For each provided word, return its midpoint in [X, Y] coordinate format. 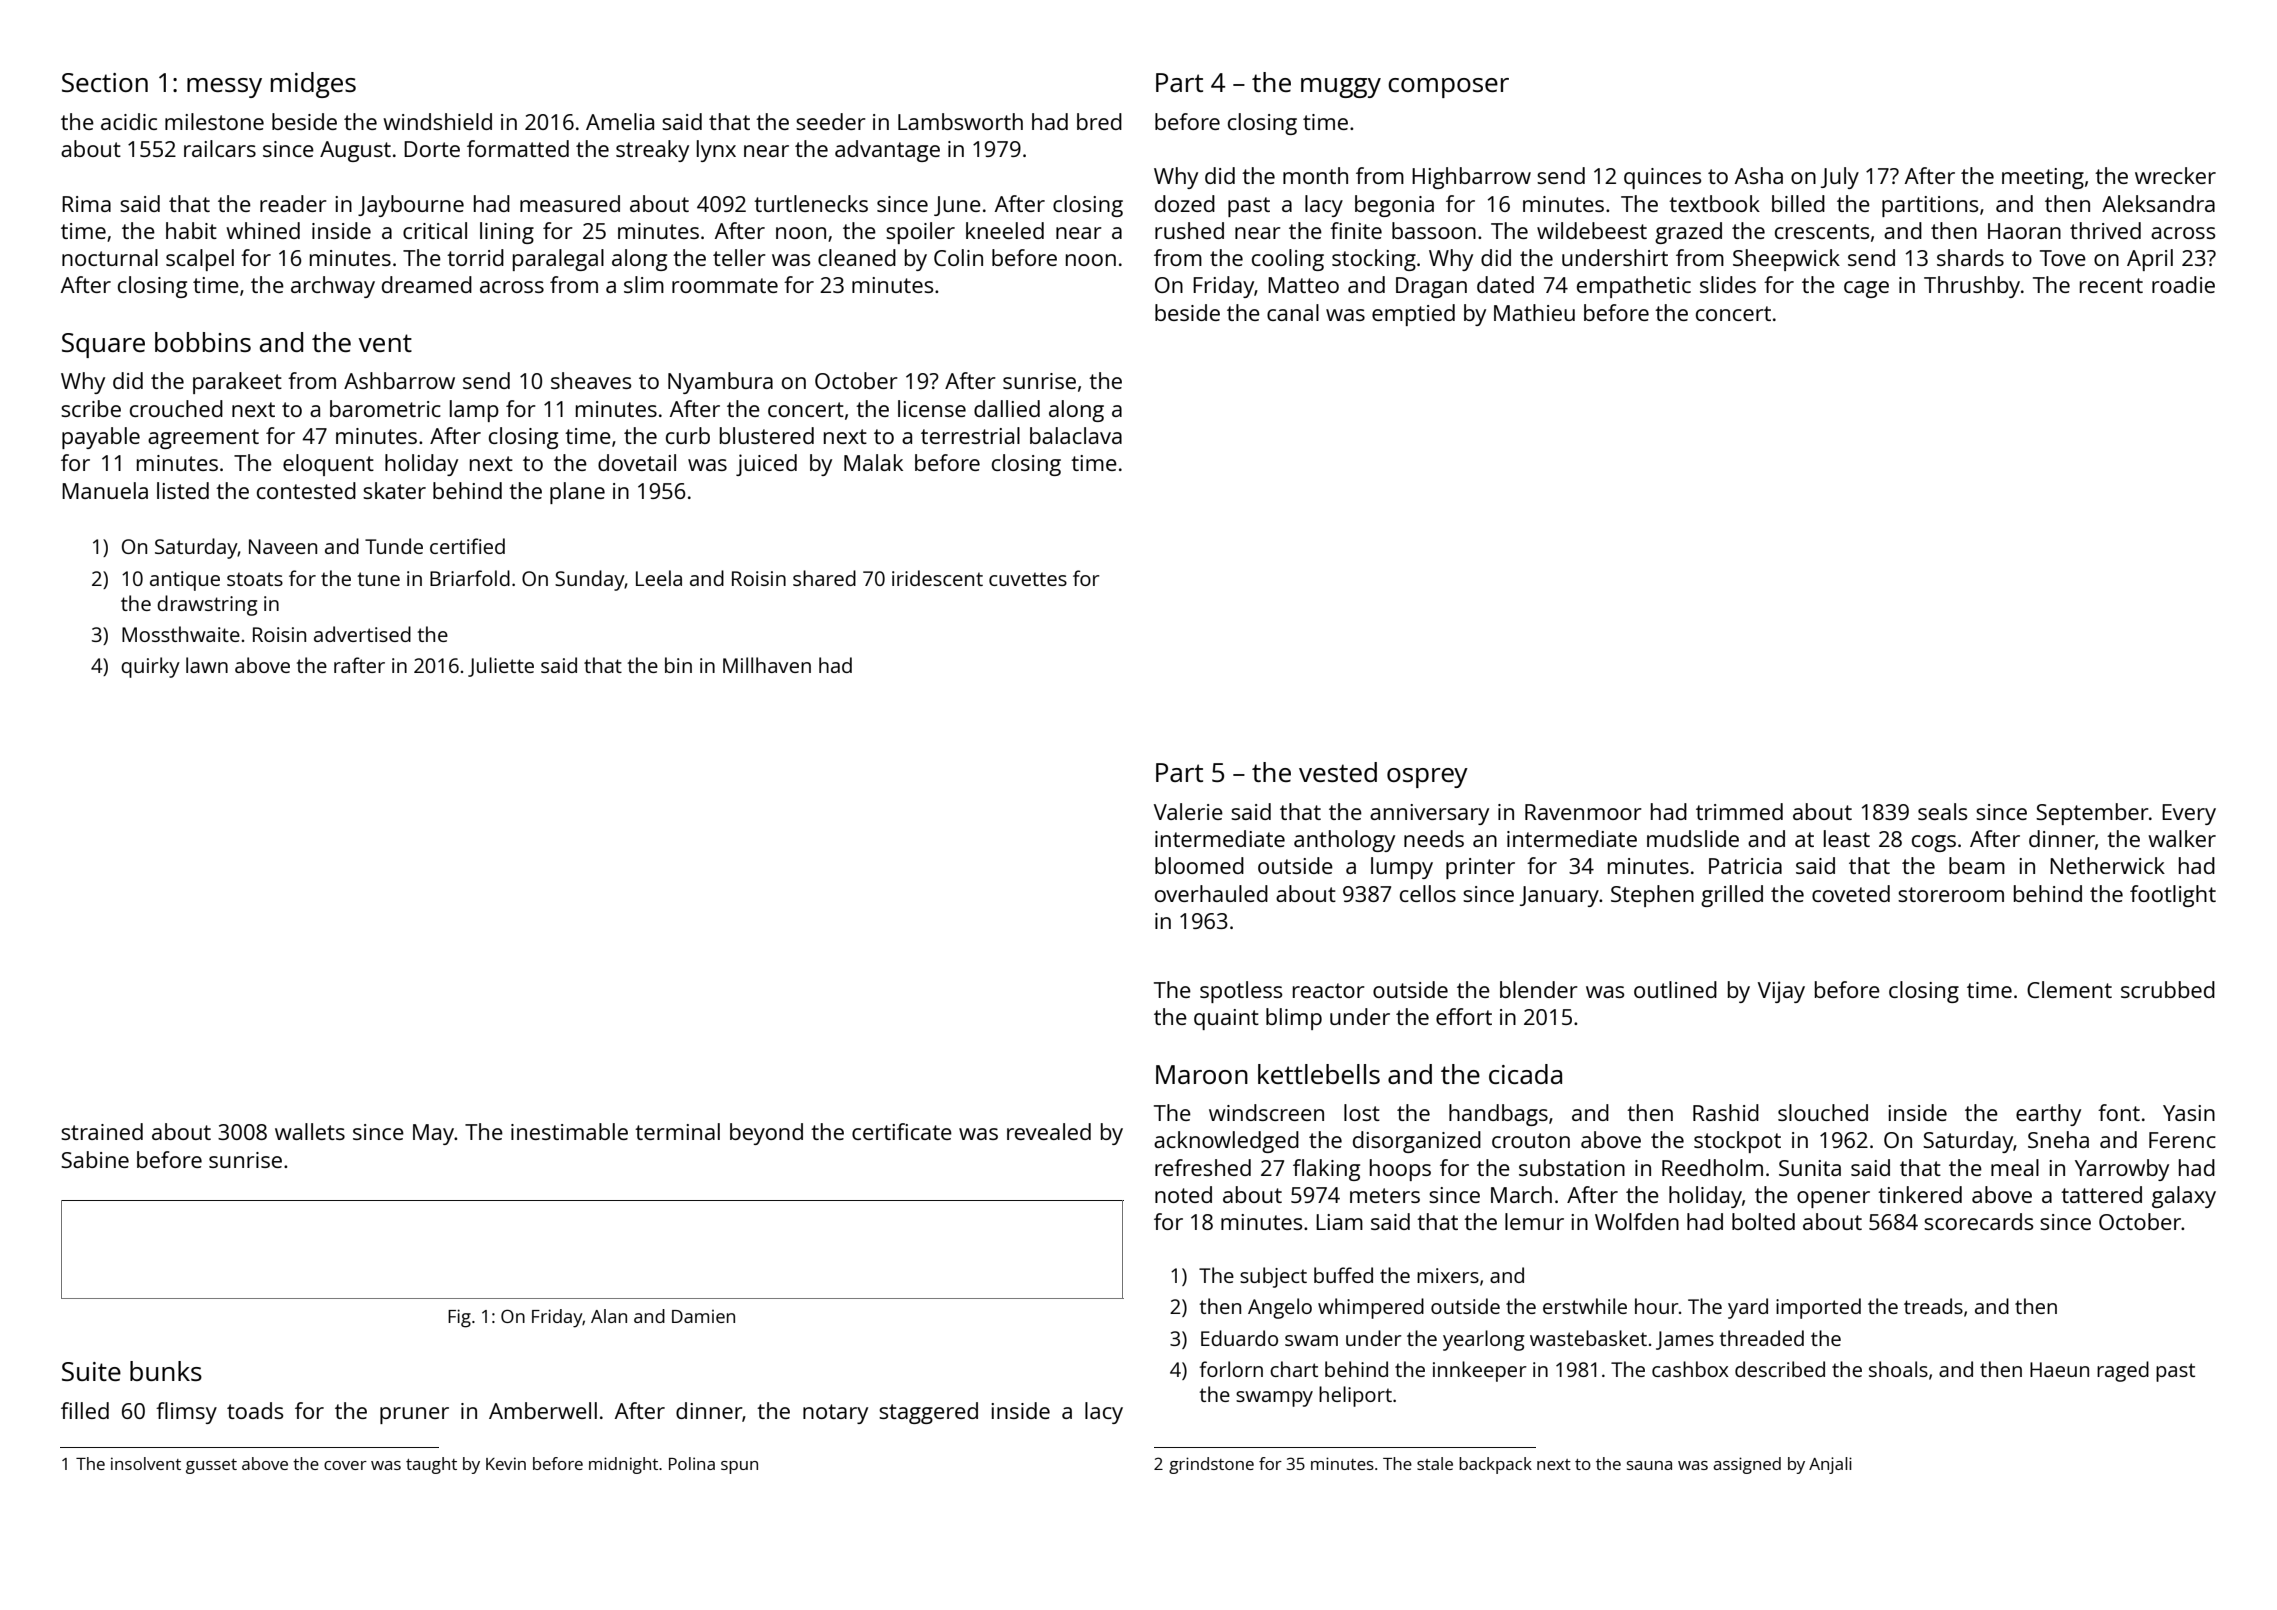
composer [1448, 88]
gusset [211, 1466]
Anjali [1830, 1465]
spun [739, 1467]
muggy [1341, 88]
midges [313, 85]
